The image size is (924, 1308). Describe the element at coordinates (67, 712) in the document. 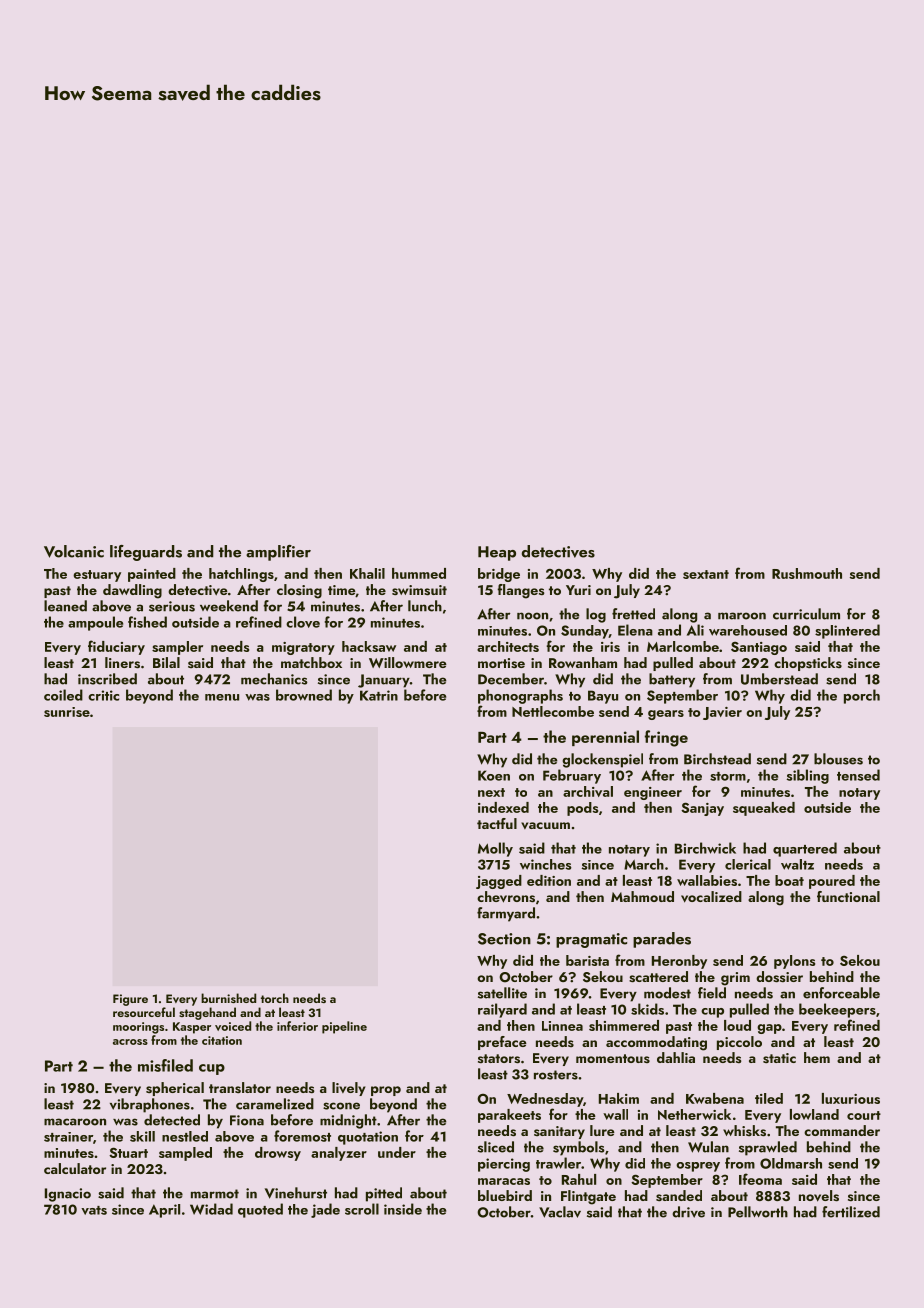

I see `sunrise` at that location.
